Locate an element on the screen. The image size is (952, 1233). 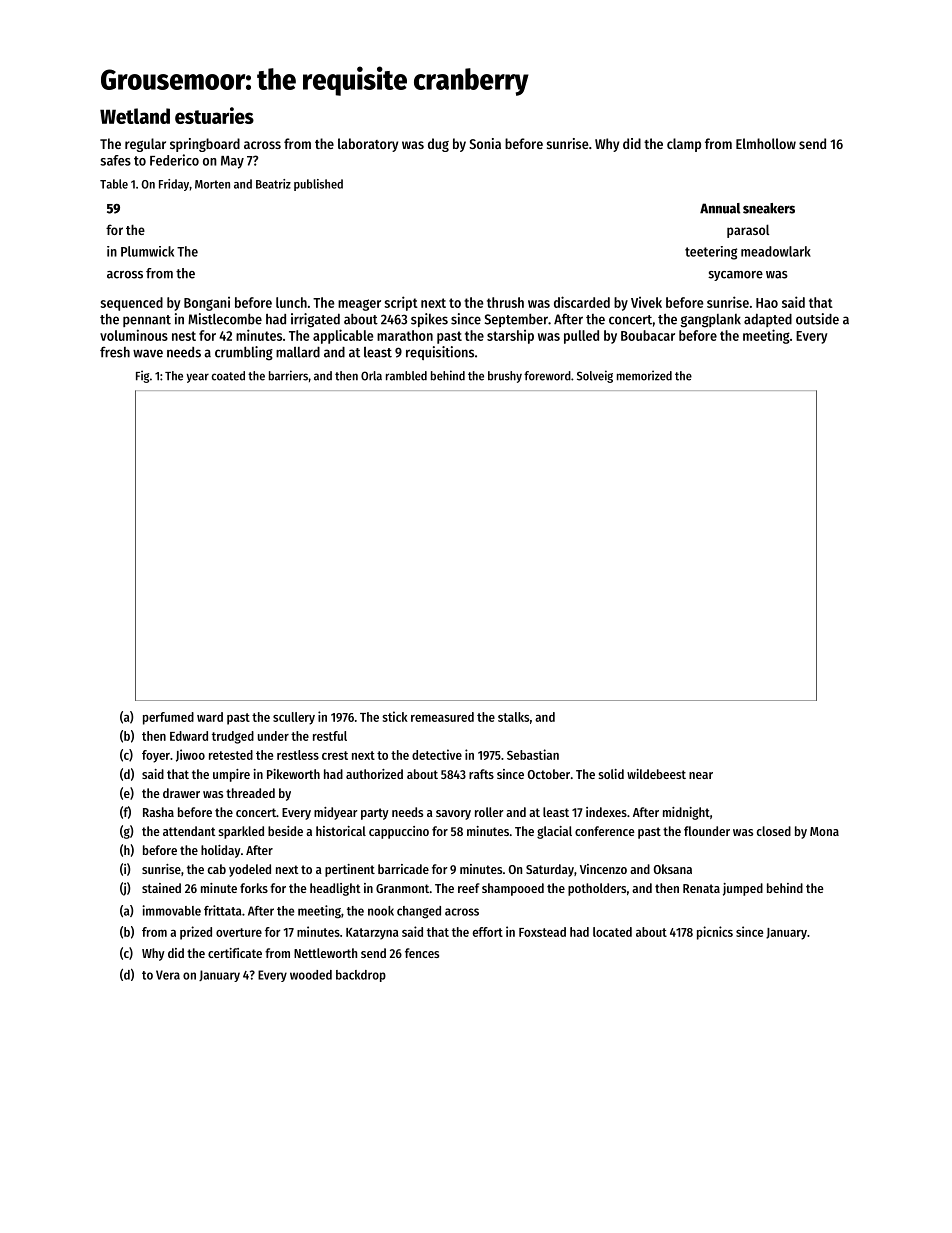
Foxstead is located at coordinates (542, 932).
